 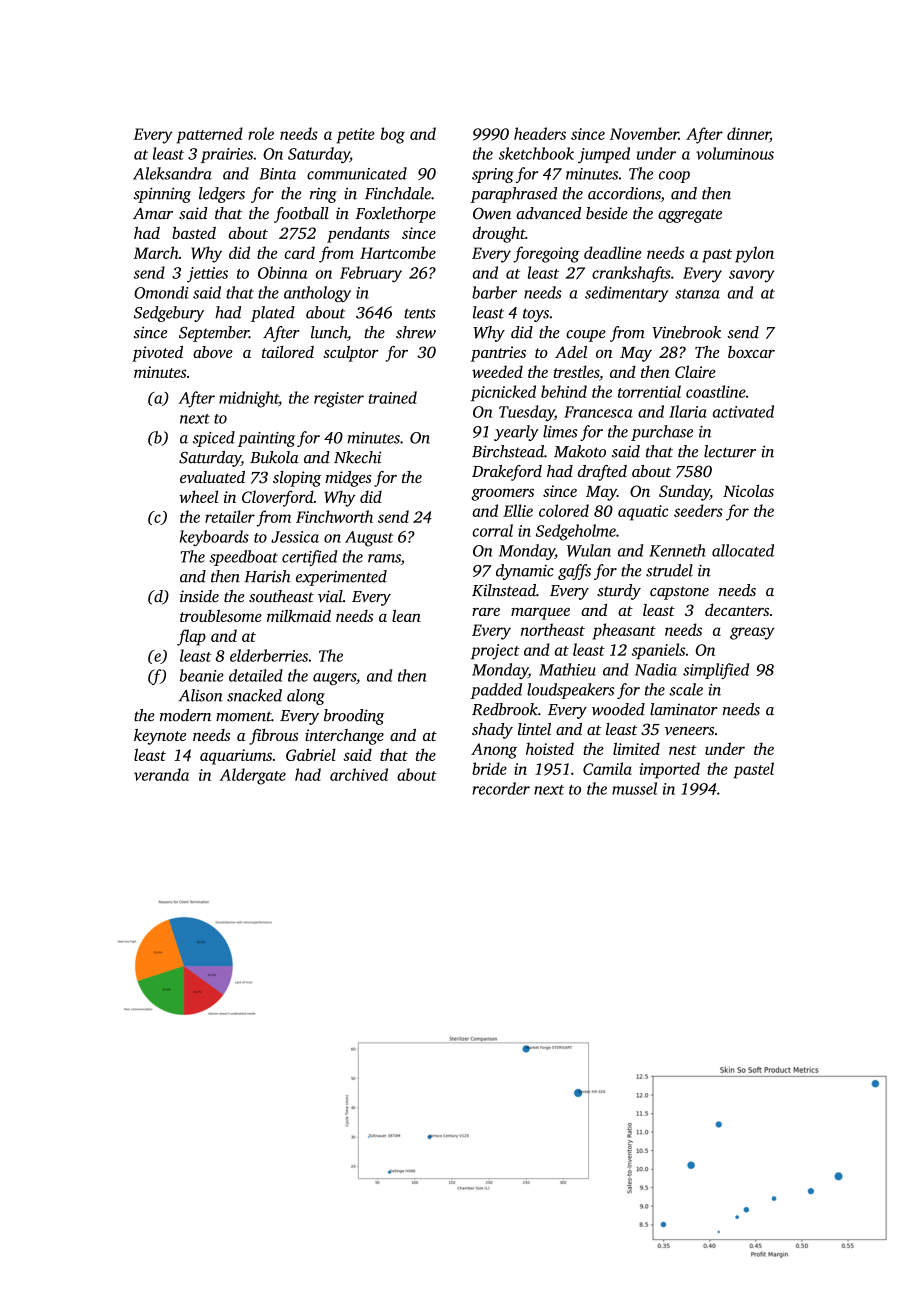 I want to click on along, so click(x=306, y=697).
